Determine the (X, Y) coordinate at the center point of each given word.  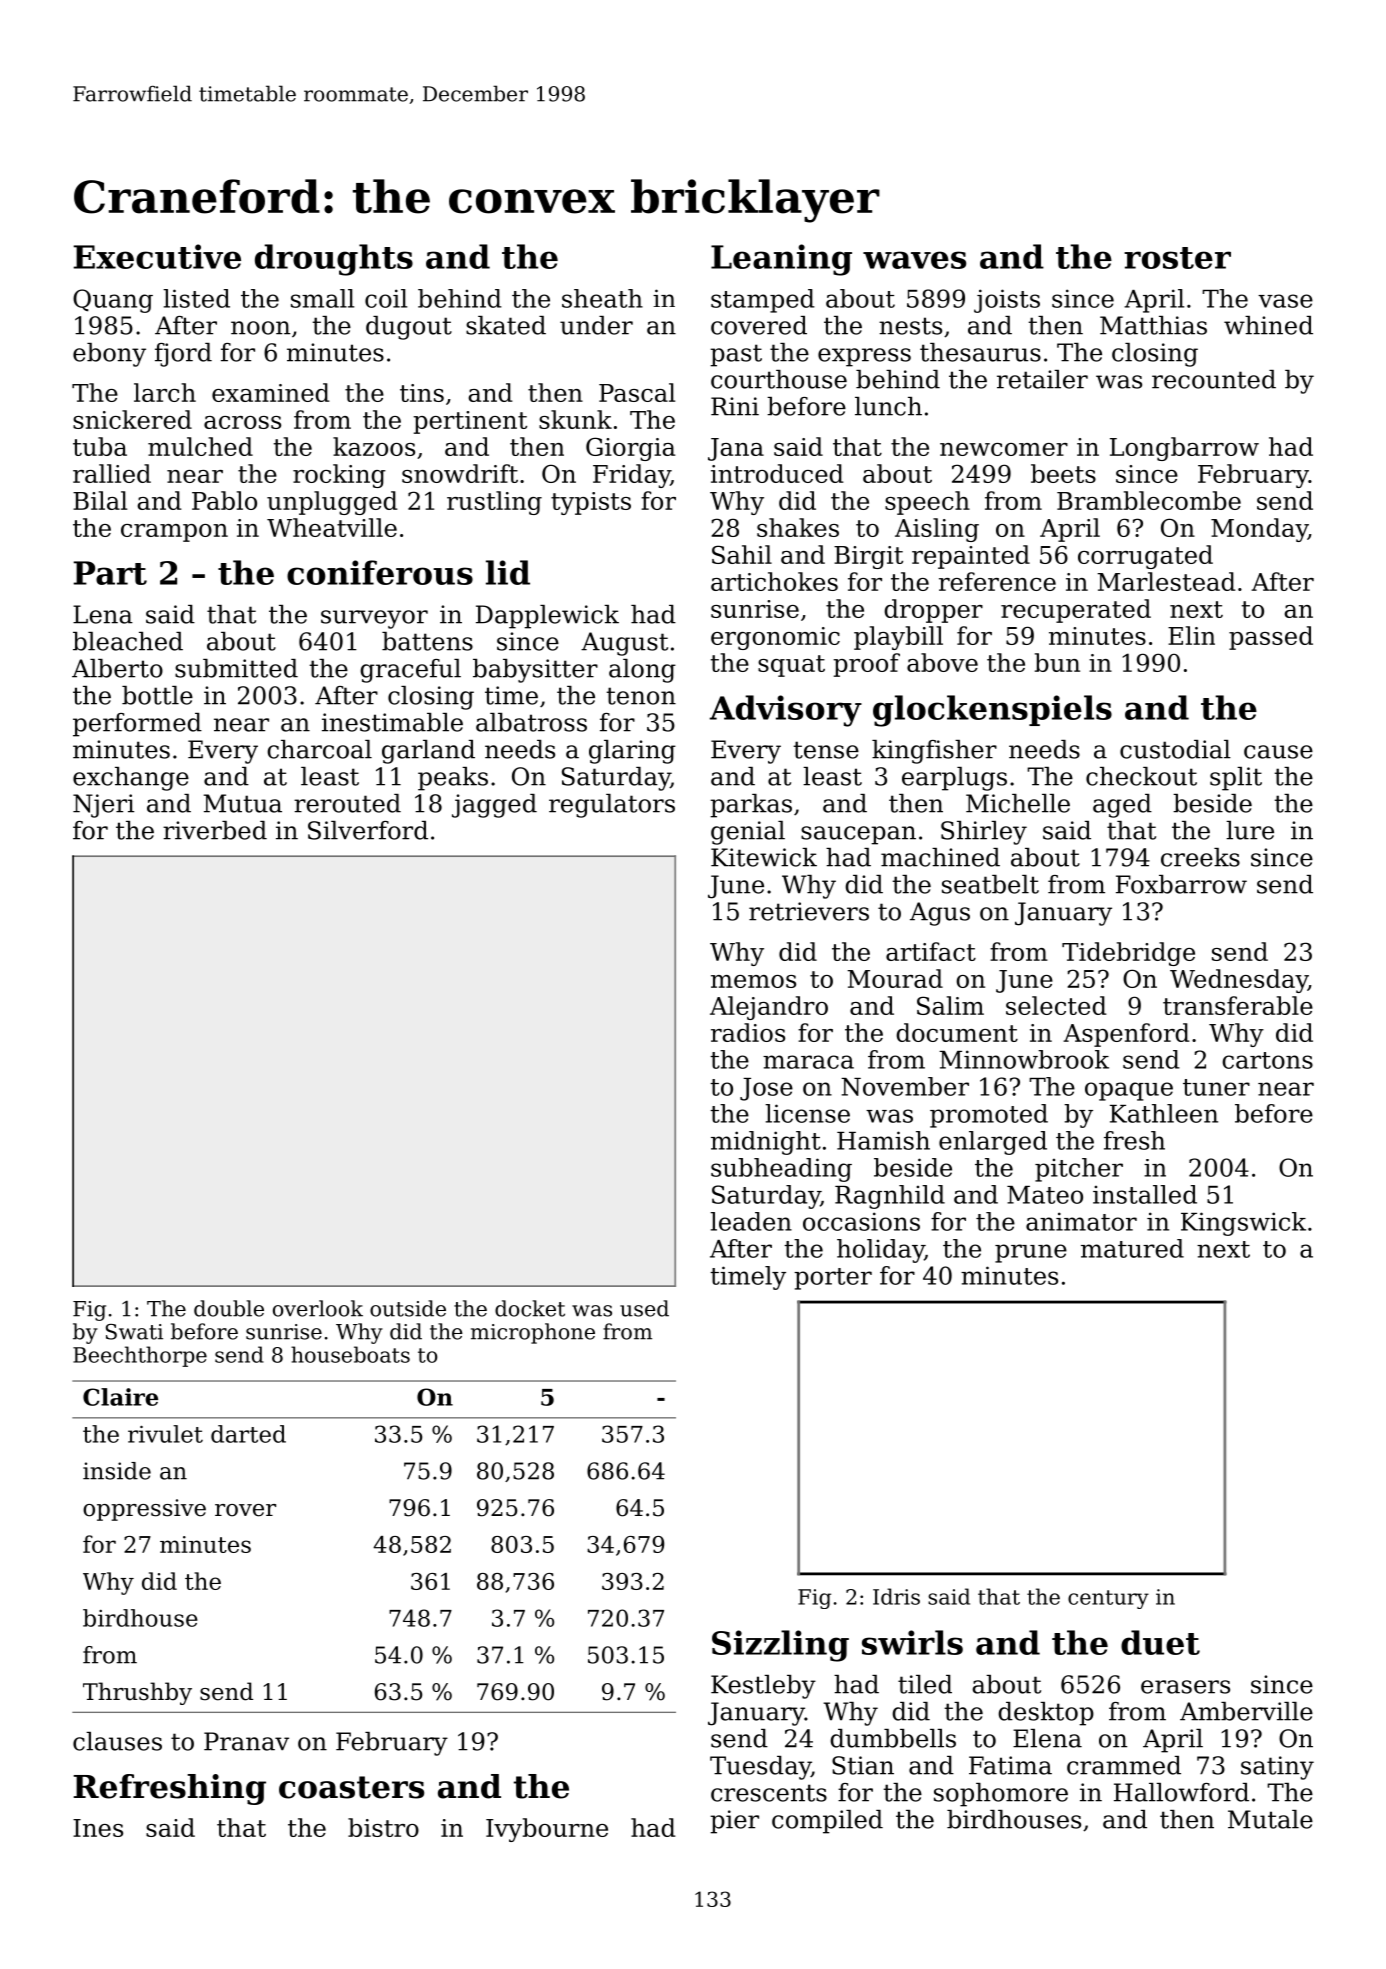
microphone (533, 1333)
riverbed (215, 830)
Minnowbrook (1024, 1059)
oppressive (144, 1510)
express (864, 357)
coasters (351, 1787)
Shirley (984, 833)
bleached (128, 641)
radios (748, 1032)
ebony (109, 355)
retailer (1042, 379)
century (1108, 1599)
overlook (318, 1308)
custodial (1175, 749)
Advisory (785, 711)
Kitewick (764, 857)
